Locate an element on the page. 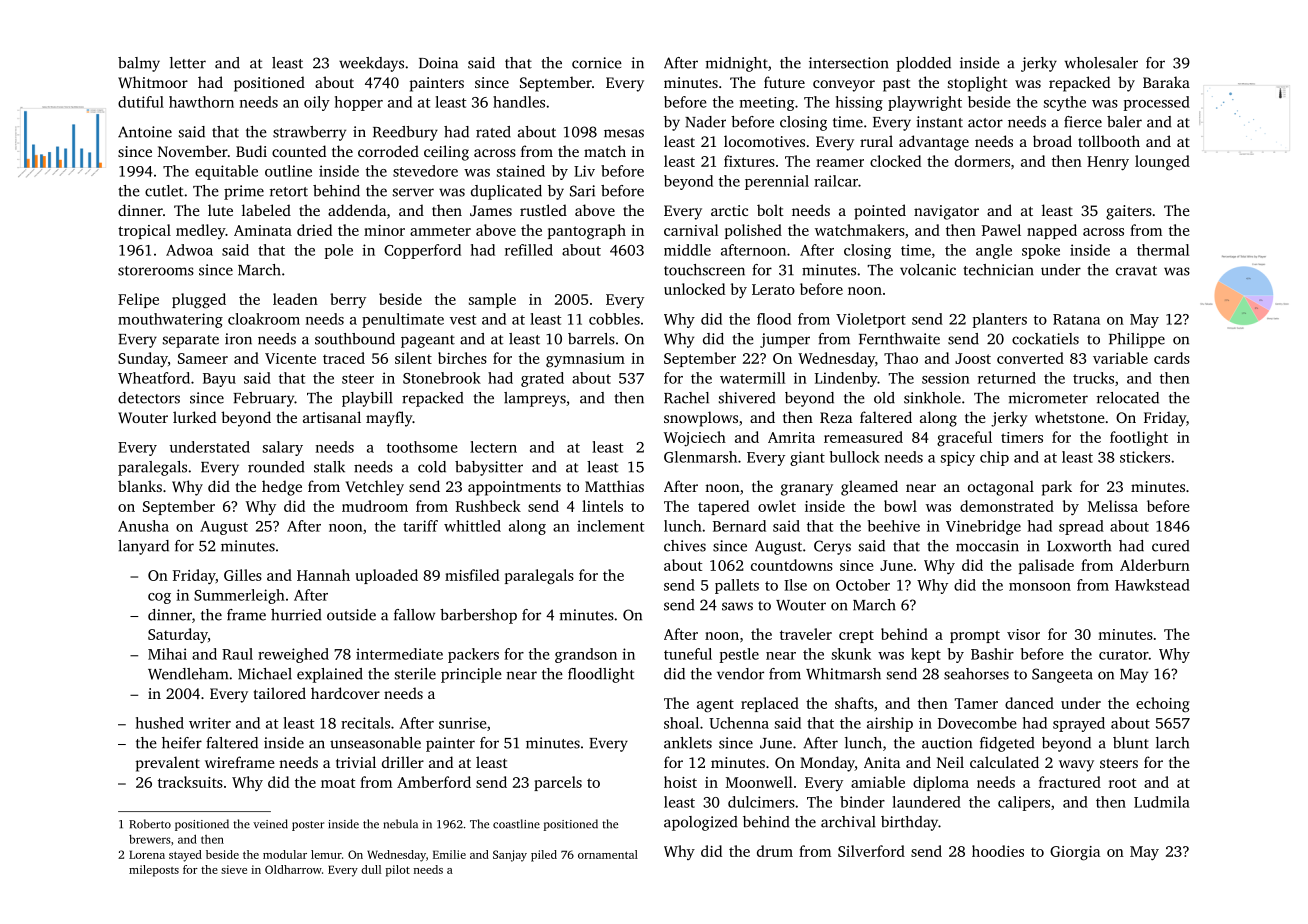 The width and height of the document is (1308, 924). plodded is located at coordinates (923, 64).
